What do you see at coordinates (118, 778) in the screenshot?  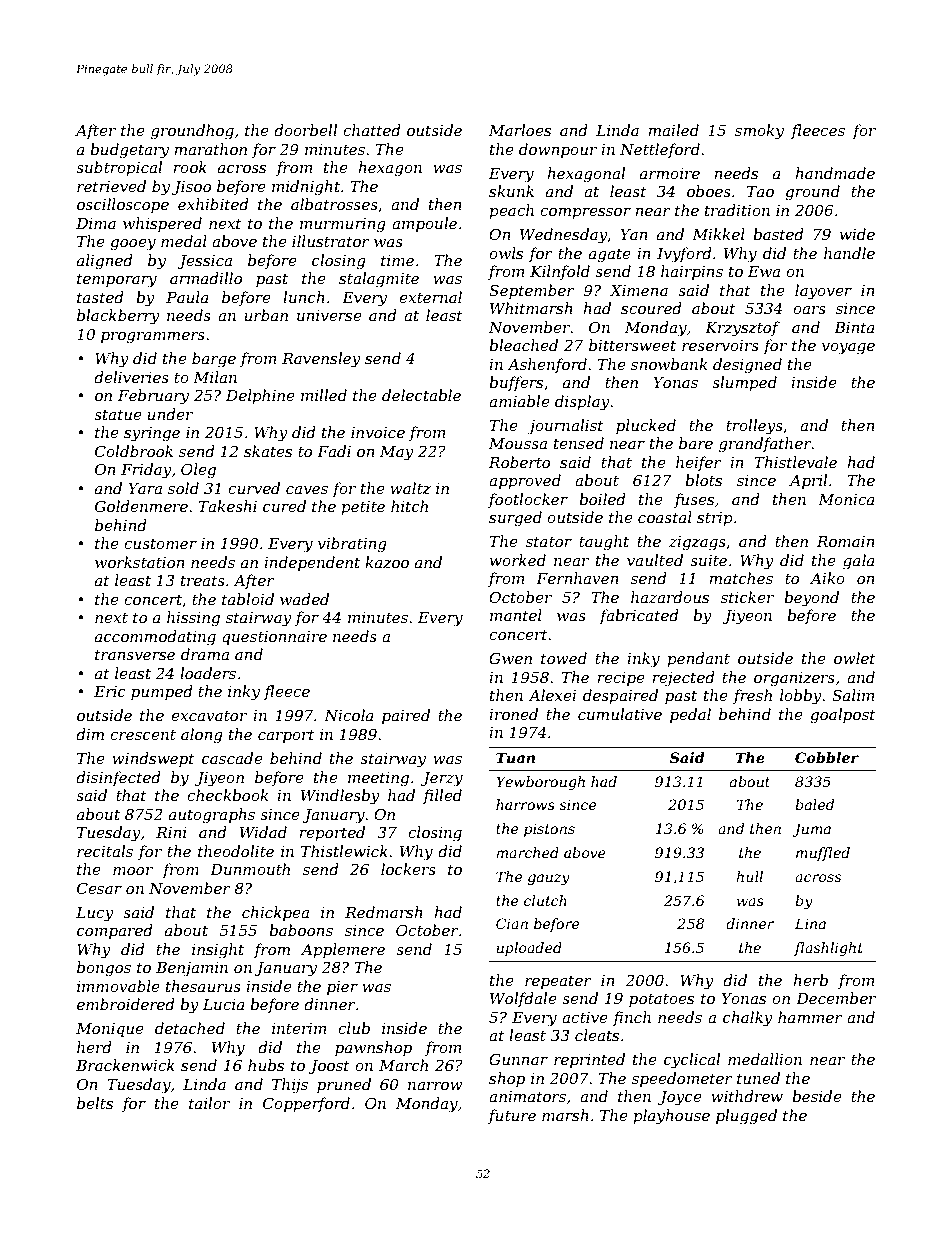 I see `disinfected` at bounding box center [118, 778].
